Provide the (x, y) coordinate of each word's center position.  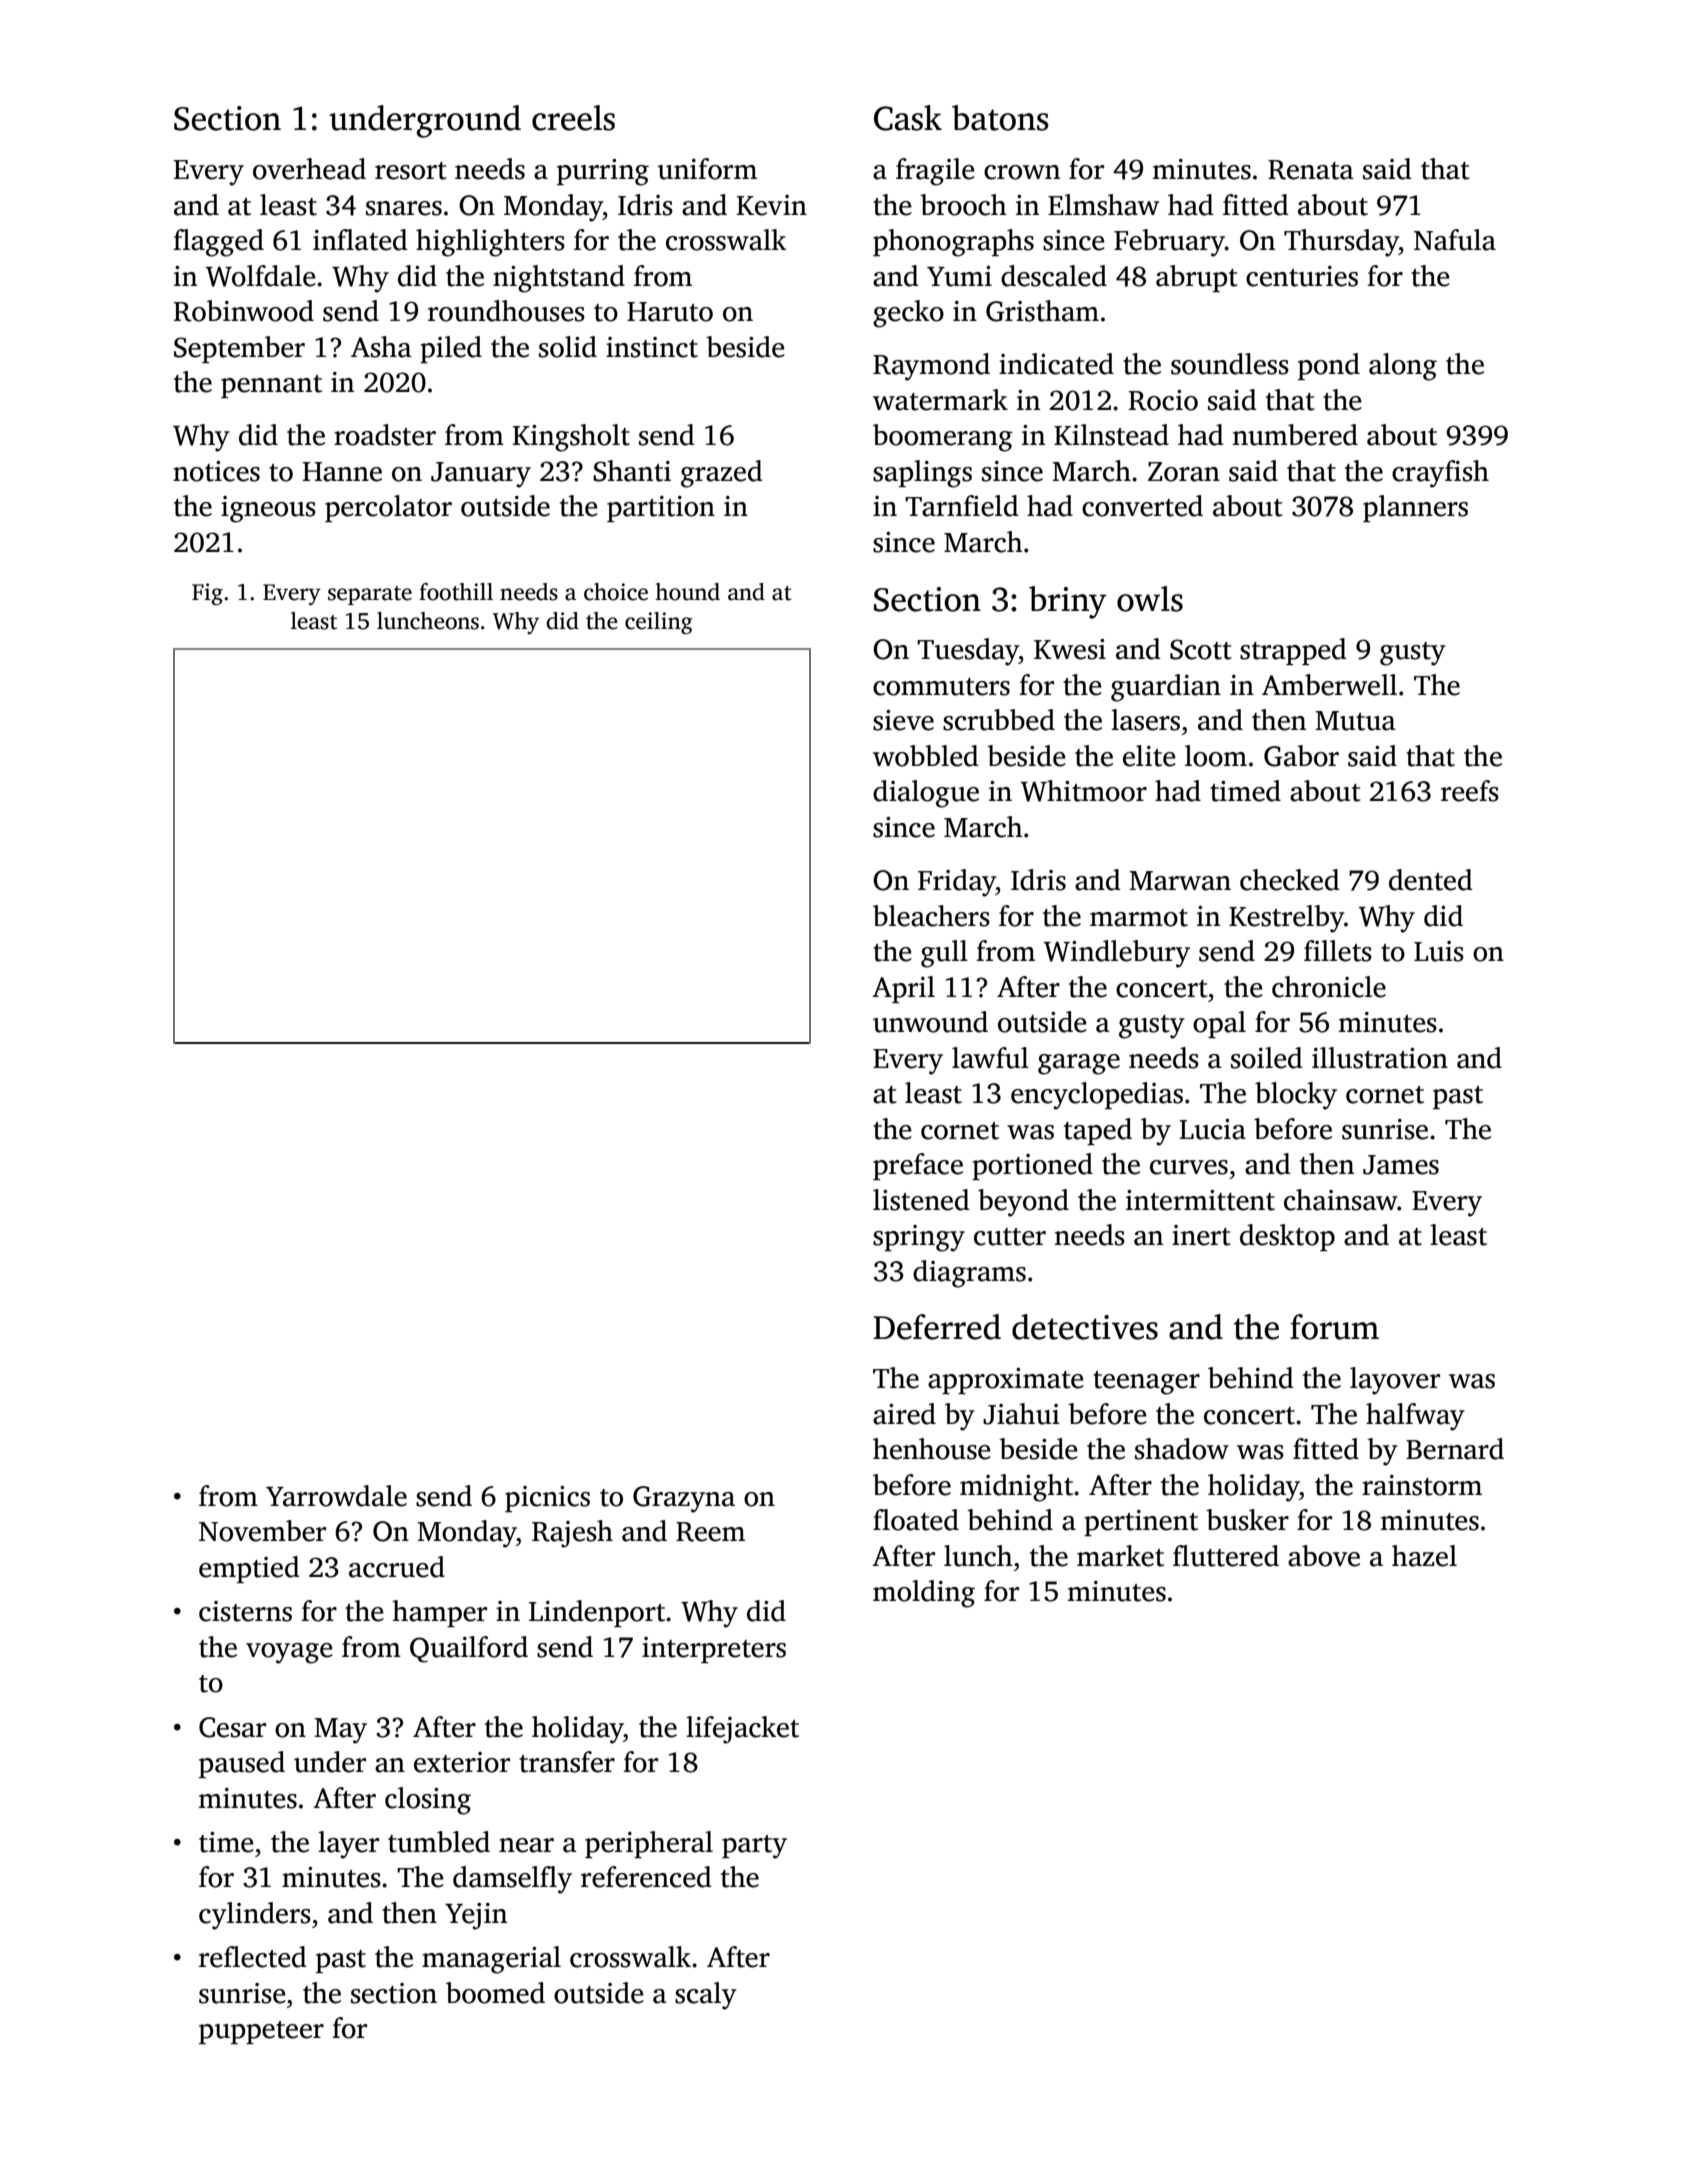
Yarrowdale (336, 1496)
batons (1000, 118)
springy (919, 1238)
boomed (495, 1993)
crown (1022, 172)
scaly (706, 1996)
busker (1247, 1520)
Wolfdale (261, 276)
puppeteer (261, 2032)
